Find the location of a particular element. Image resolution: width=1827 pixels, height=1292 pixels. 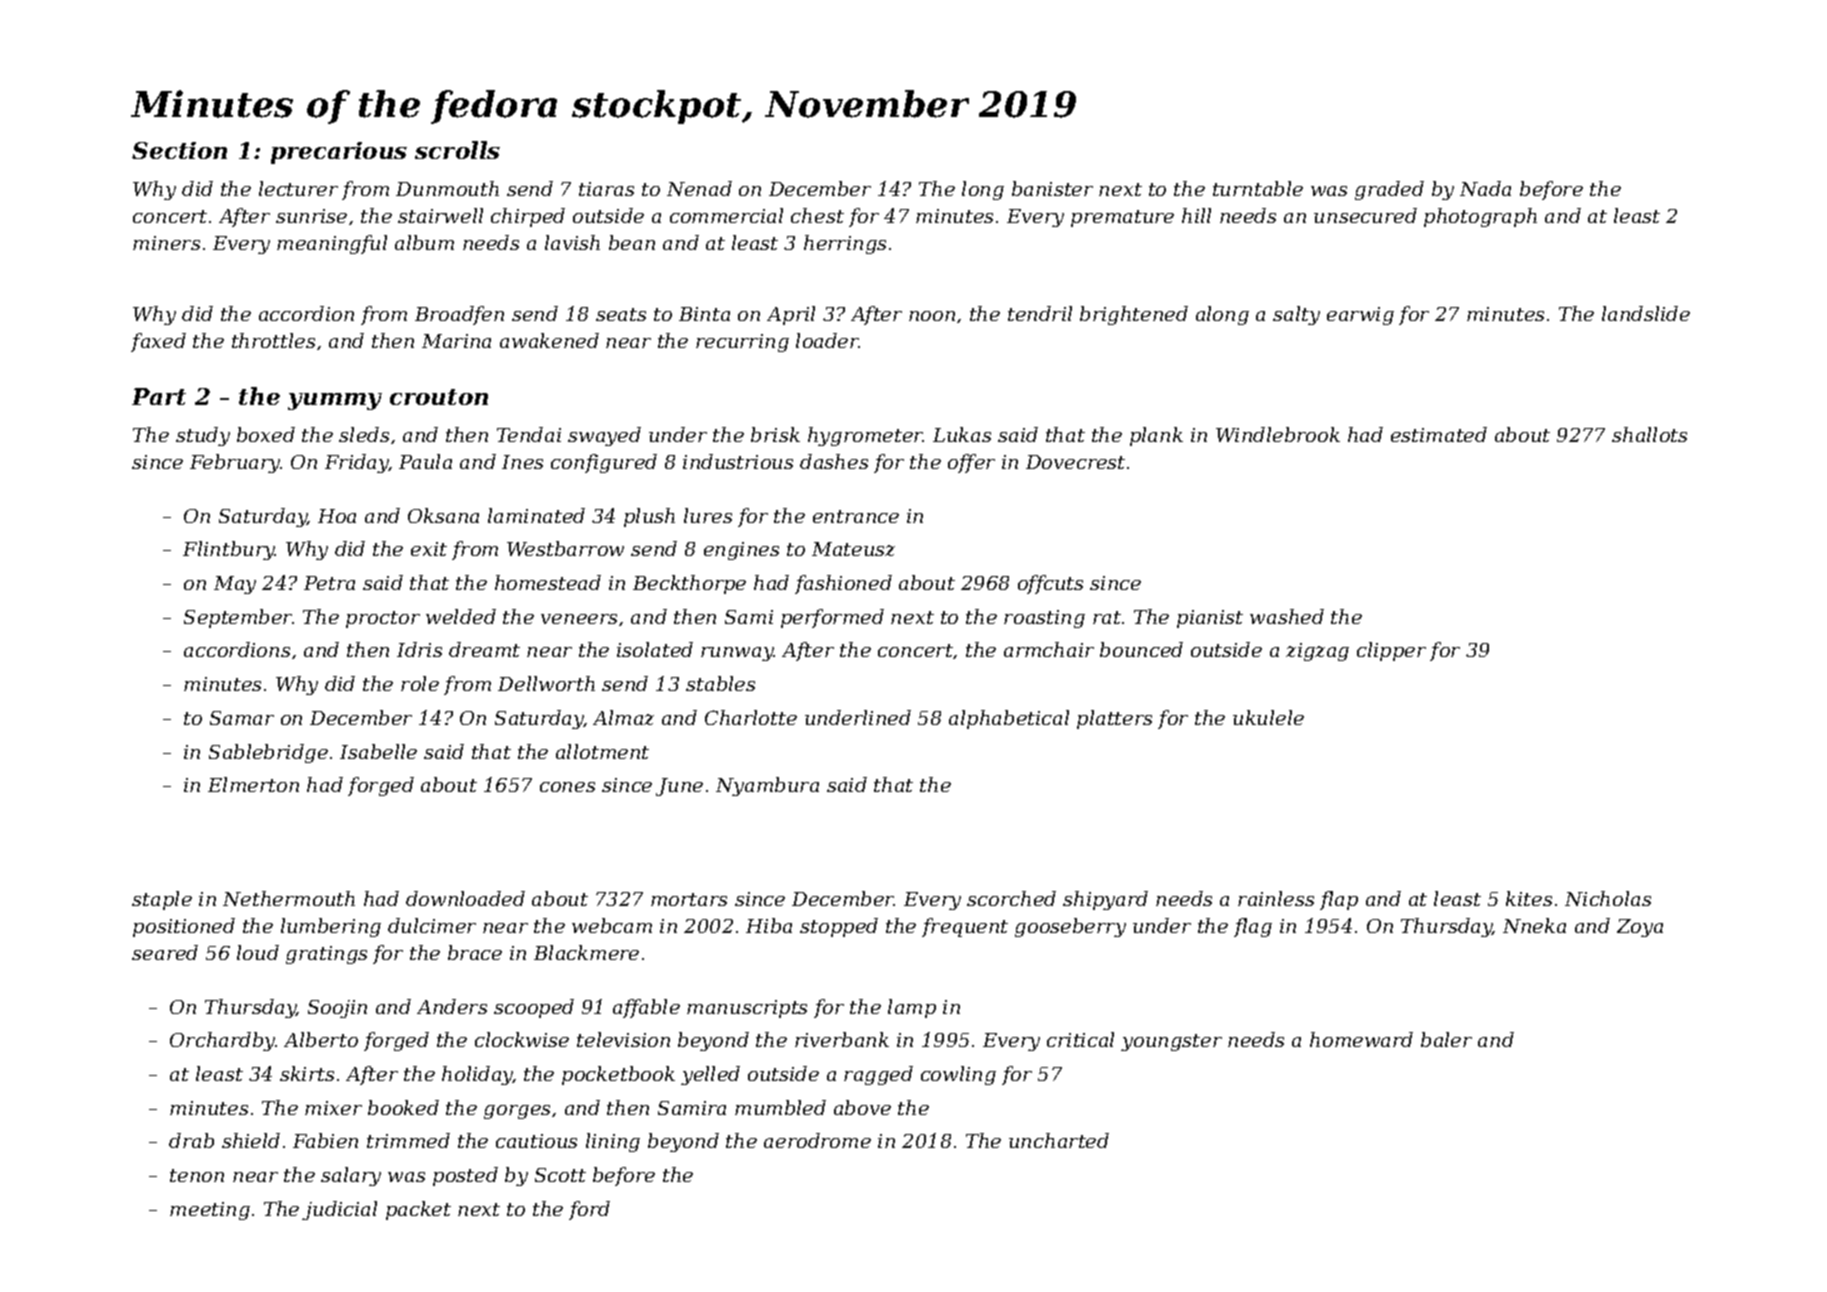

Charlotte is located at coordinates (751, 717).
